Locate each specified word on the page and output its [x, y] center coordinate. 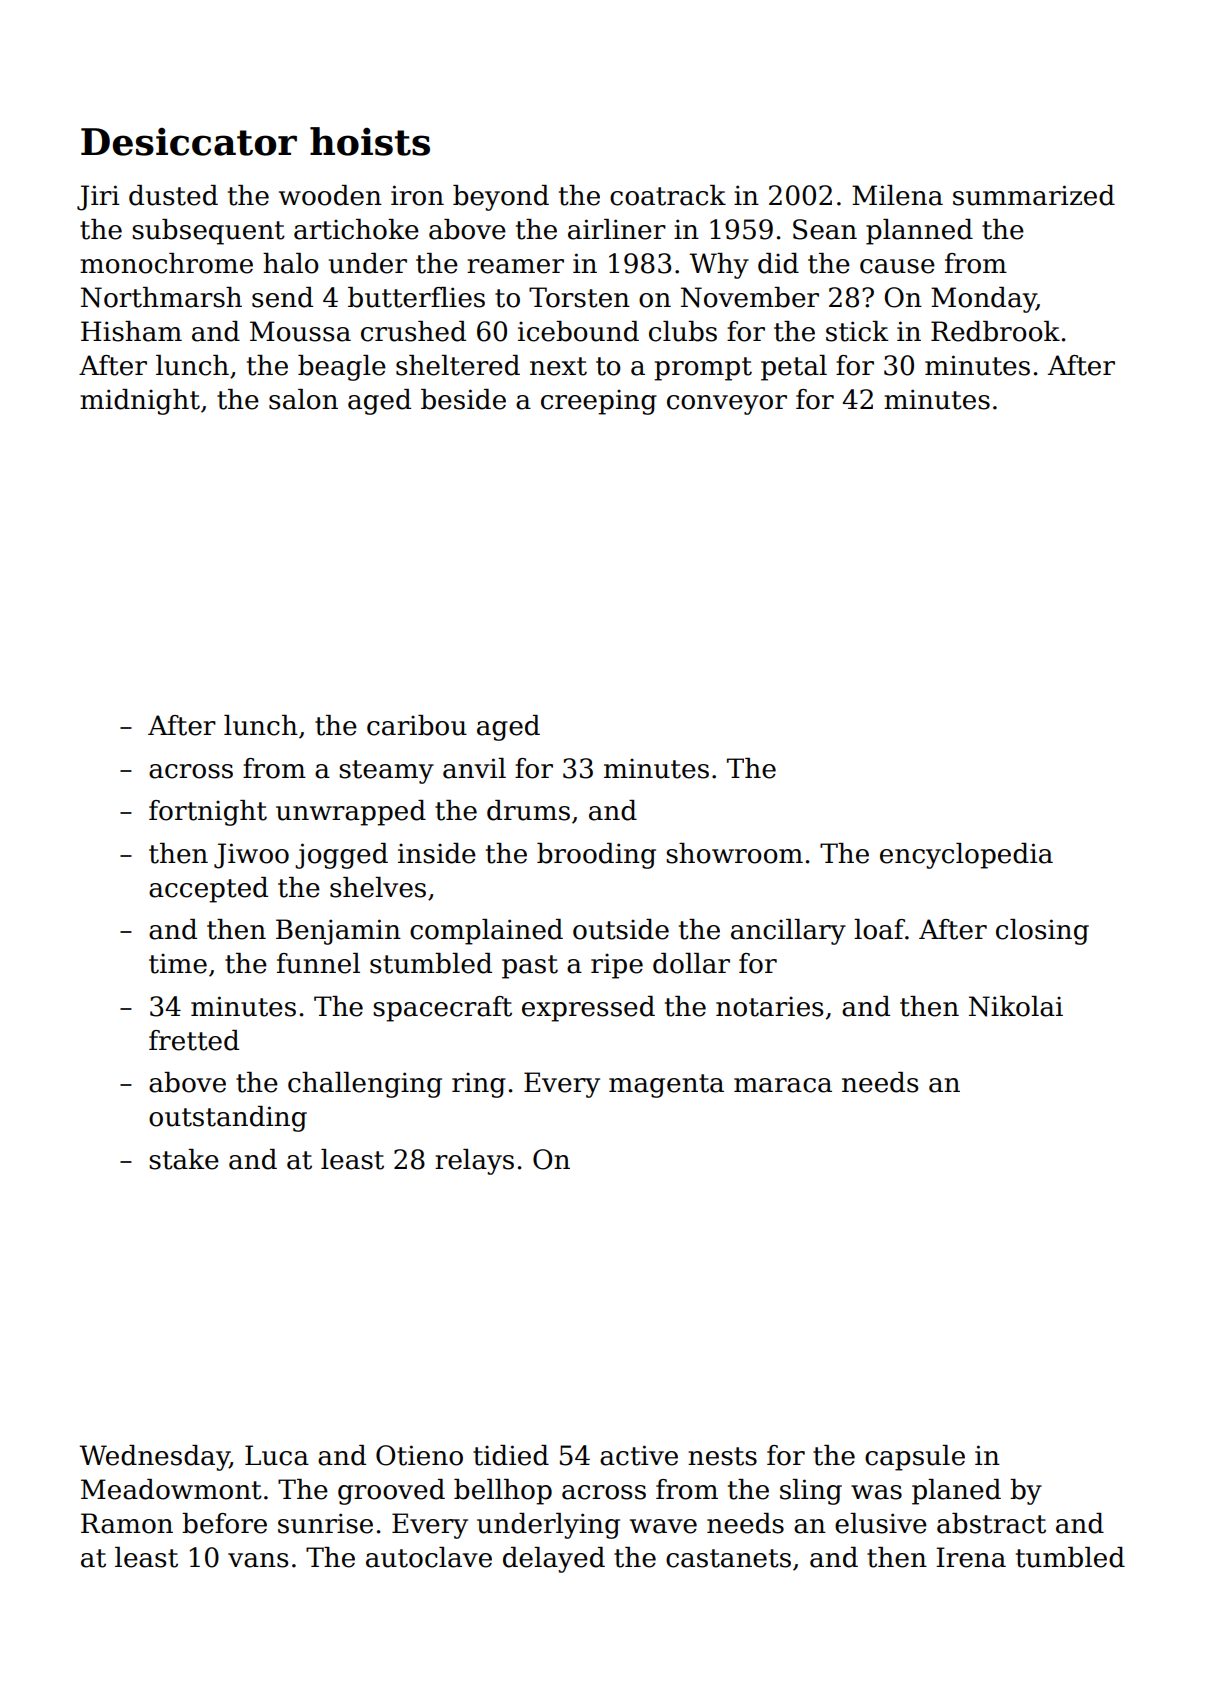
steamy [386, 772]
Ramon [127, 1523]
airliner [617, 229]
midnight [140, 402]
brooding [596, 856]
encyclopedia [966, 856]
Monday [983, 300]
